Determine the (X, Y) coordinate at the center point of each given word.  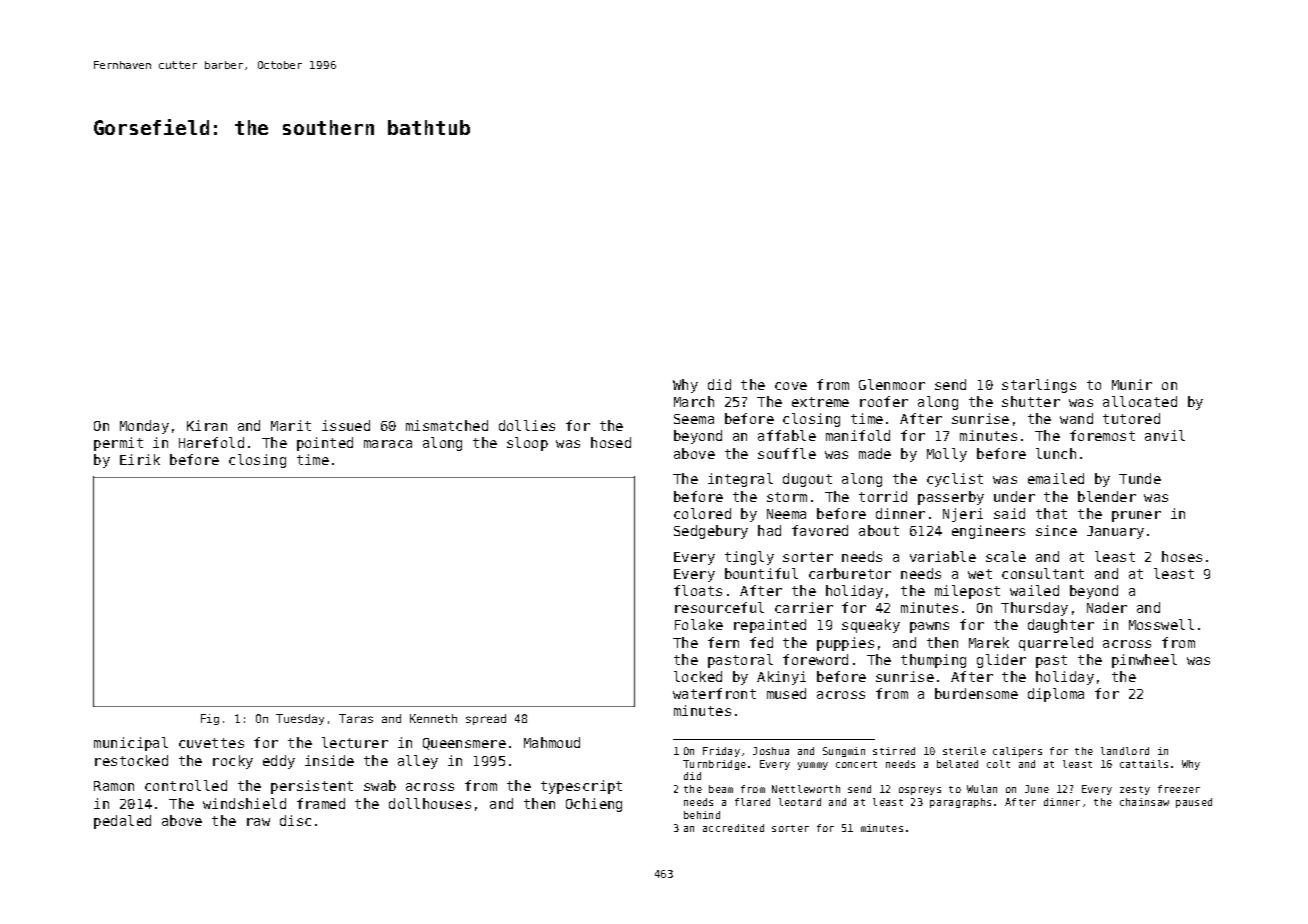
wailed (1034, 590)
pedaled (122, 822)
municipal (131, 744)
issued (346, 425)
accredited (733, 828)
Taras (356, 718)
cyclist (955, 480)
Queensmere (464, 744)
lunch (1056, 453)
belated (957, 764)
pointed (325, 444)
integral (740, 480)
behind (702, 815)
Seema (694, 419)
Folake (699, 624)
